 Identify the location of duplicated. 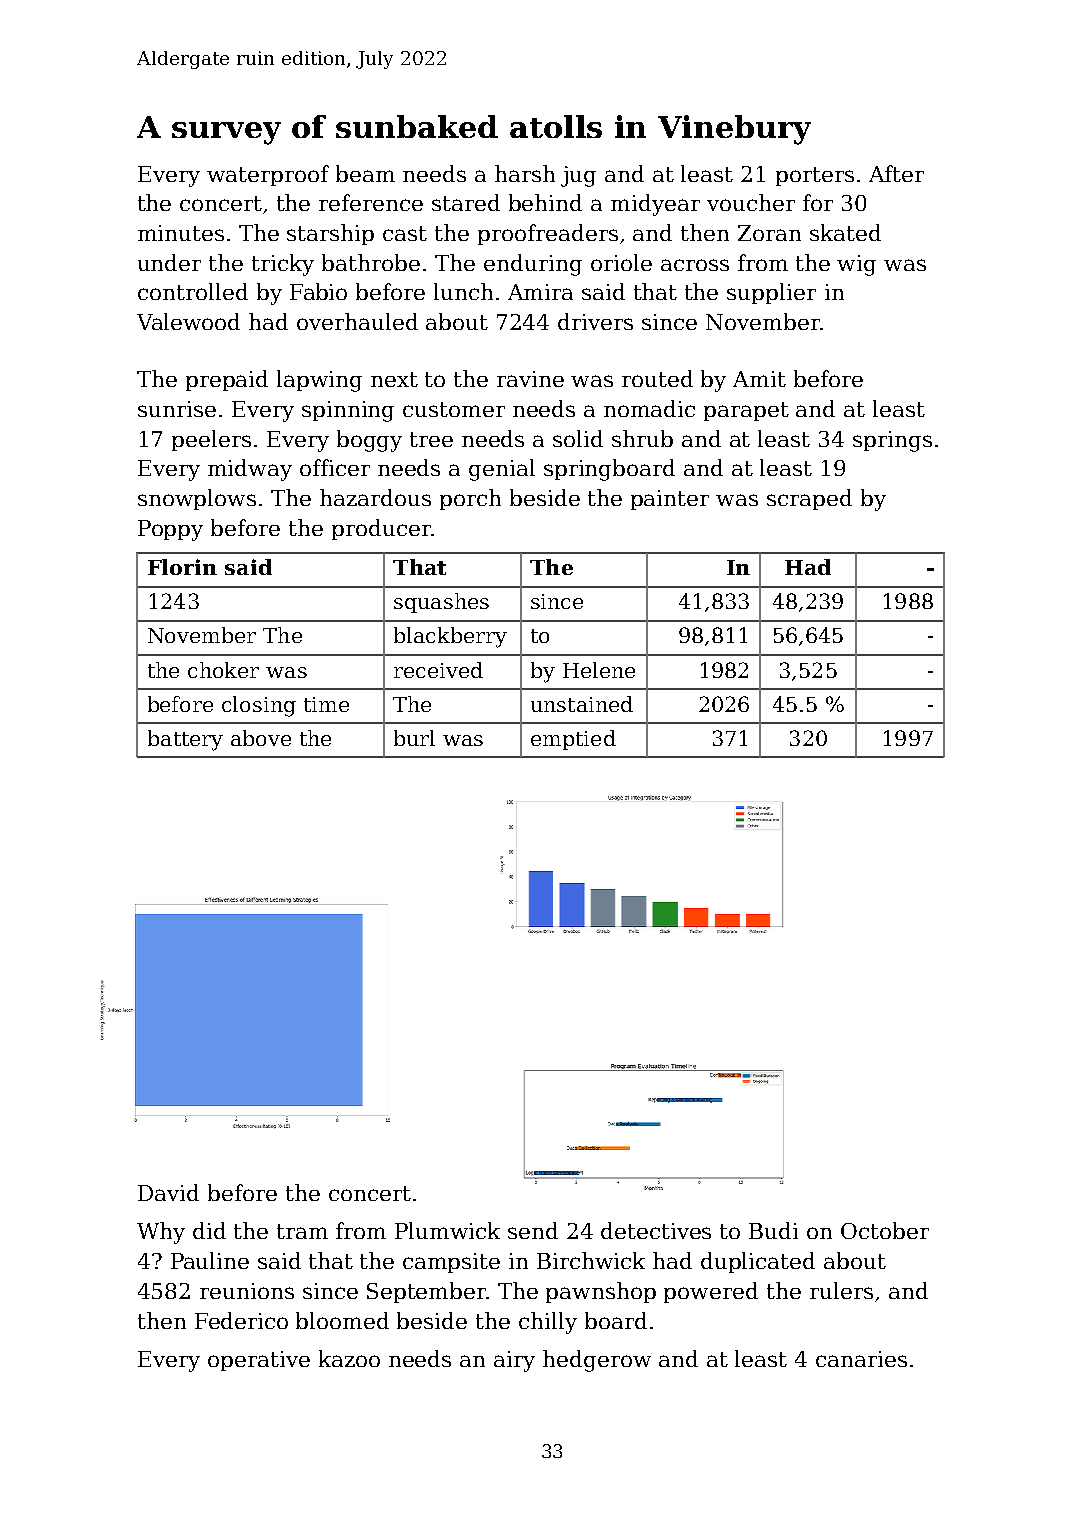
(758, 1262).
